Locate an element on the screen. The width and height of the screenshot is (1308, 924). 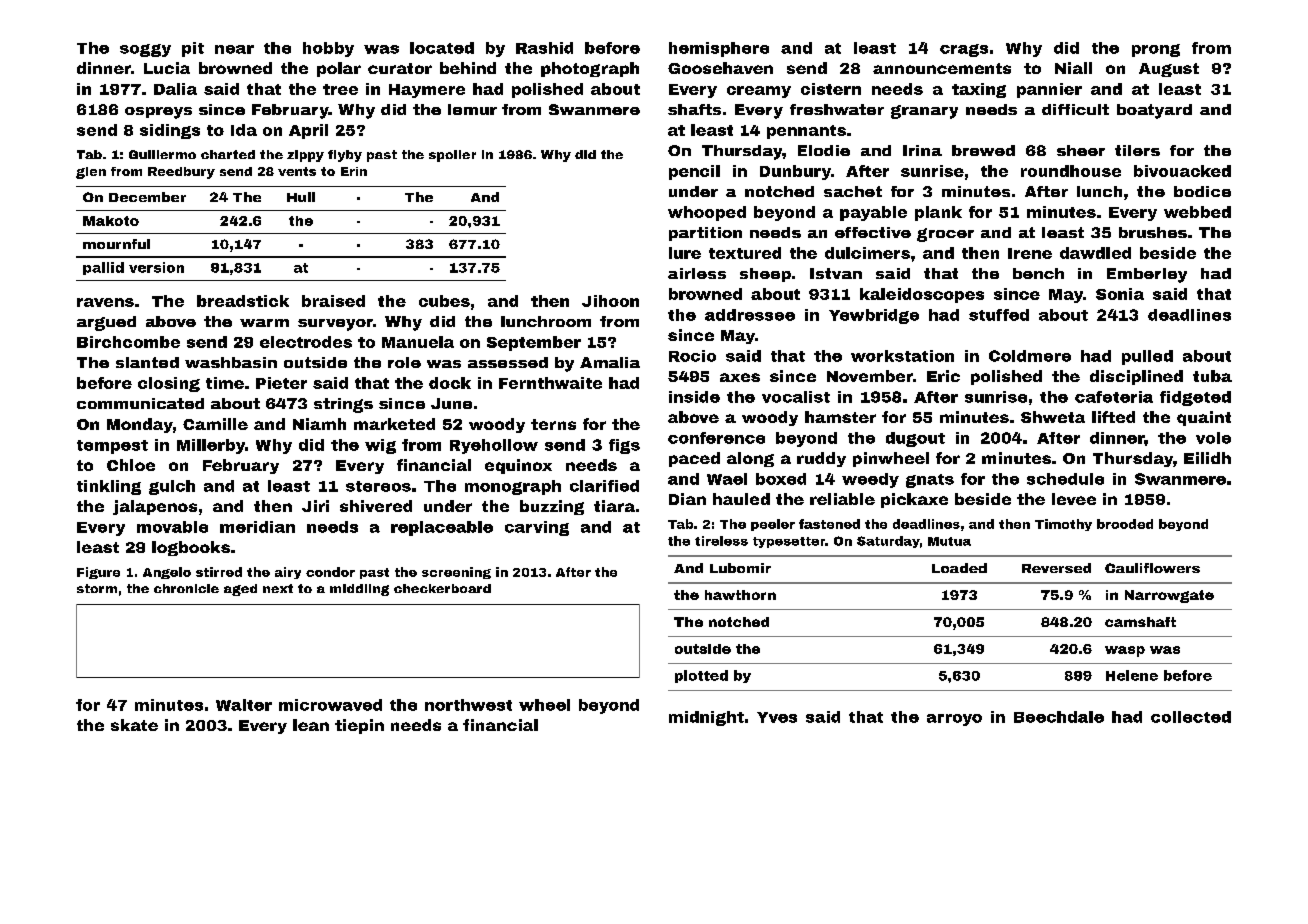
ravens is located at coordinates (105, 302).
